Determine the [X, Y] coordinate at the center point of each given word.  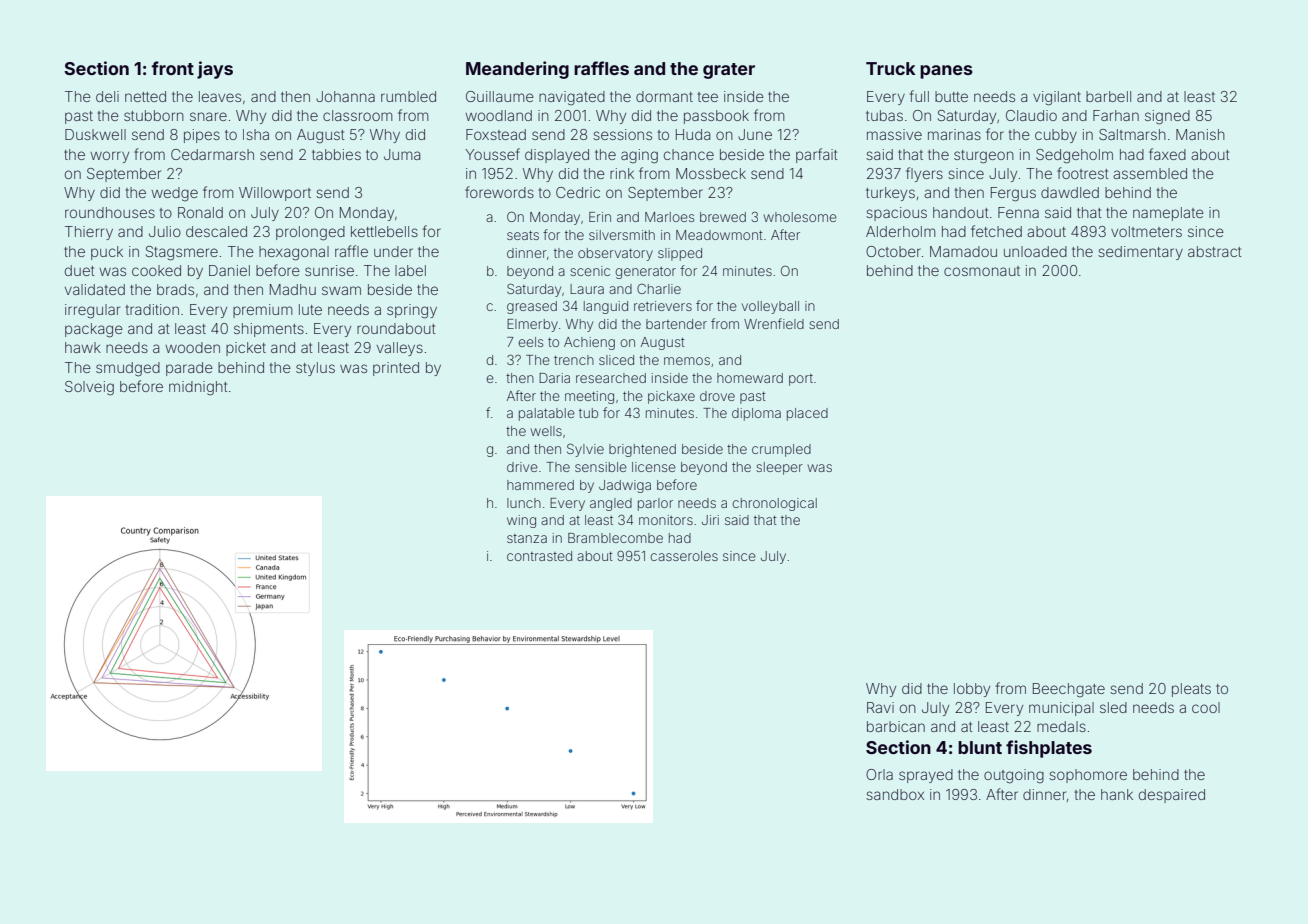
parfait [817, 155]
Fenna [1018, 212]
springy [412, 311]
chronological [774, 504]
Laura [587, 289]
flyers [924, 174]
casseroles [684, 556]
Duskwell [95, 134]
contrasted [539, 556]
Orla [879, 774]
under [393, 251]
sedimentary [1140, 253]
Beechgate [1069, 690]
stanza [527, 538]
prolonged [310, 233]
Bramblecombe [615, 538]
